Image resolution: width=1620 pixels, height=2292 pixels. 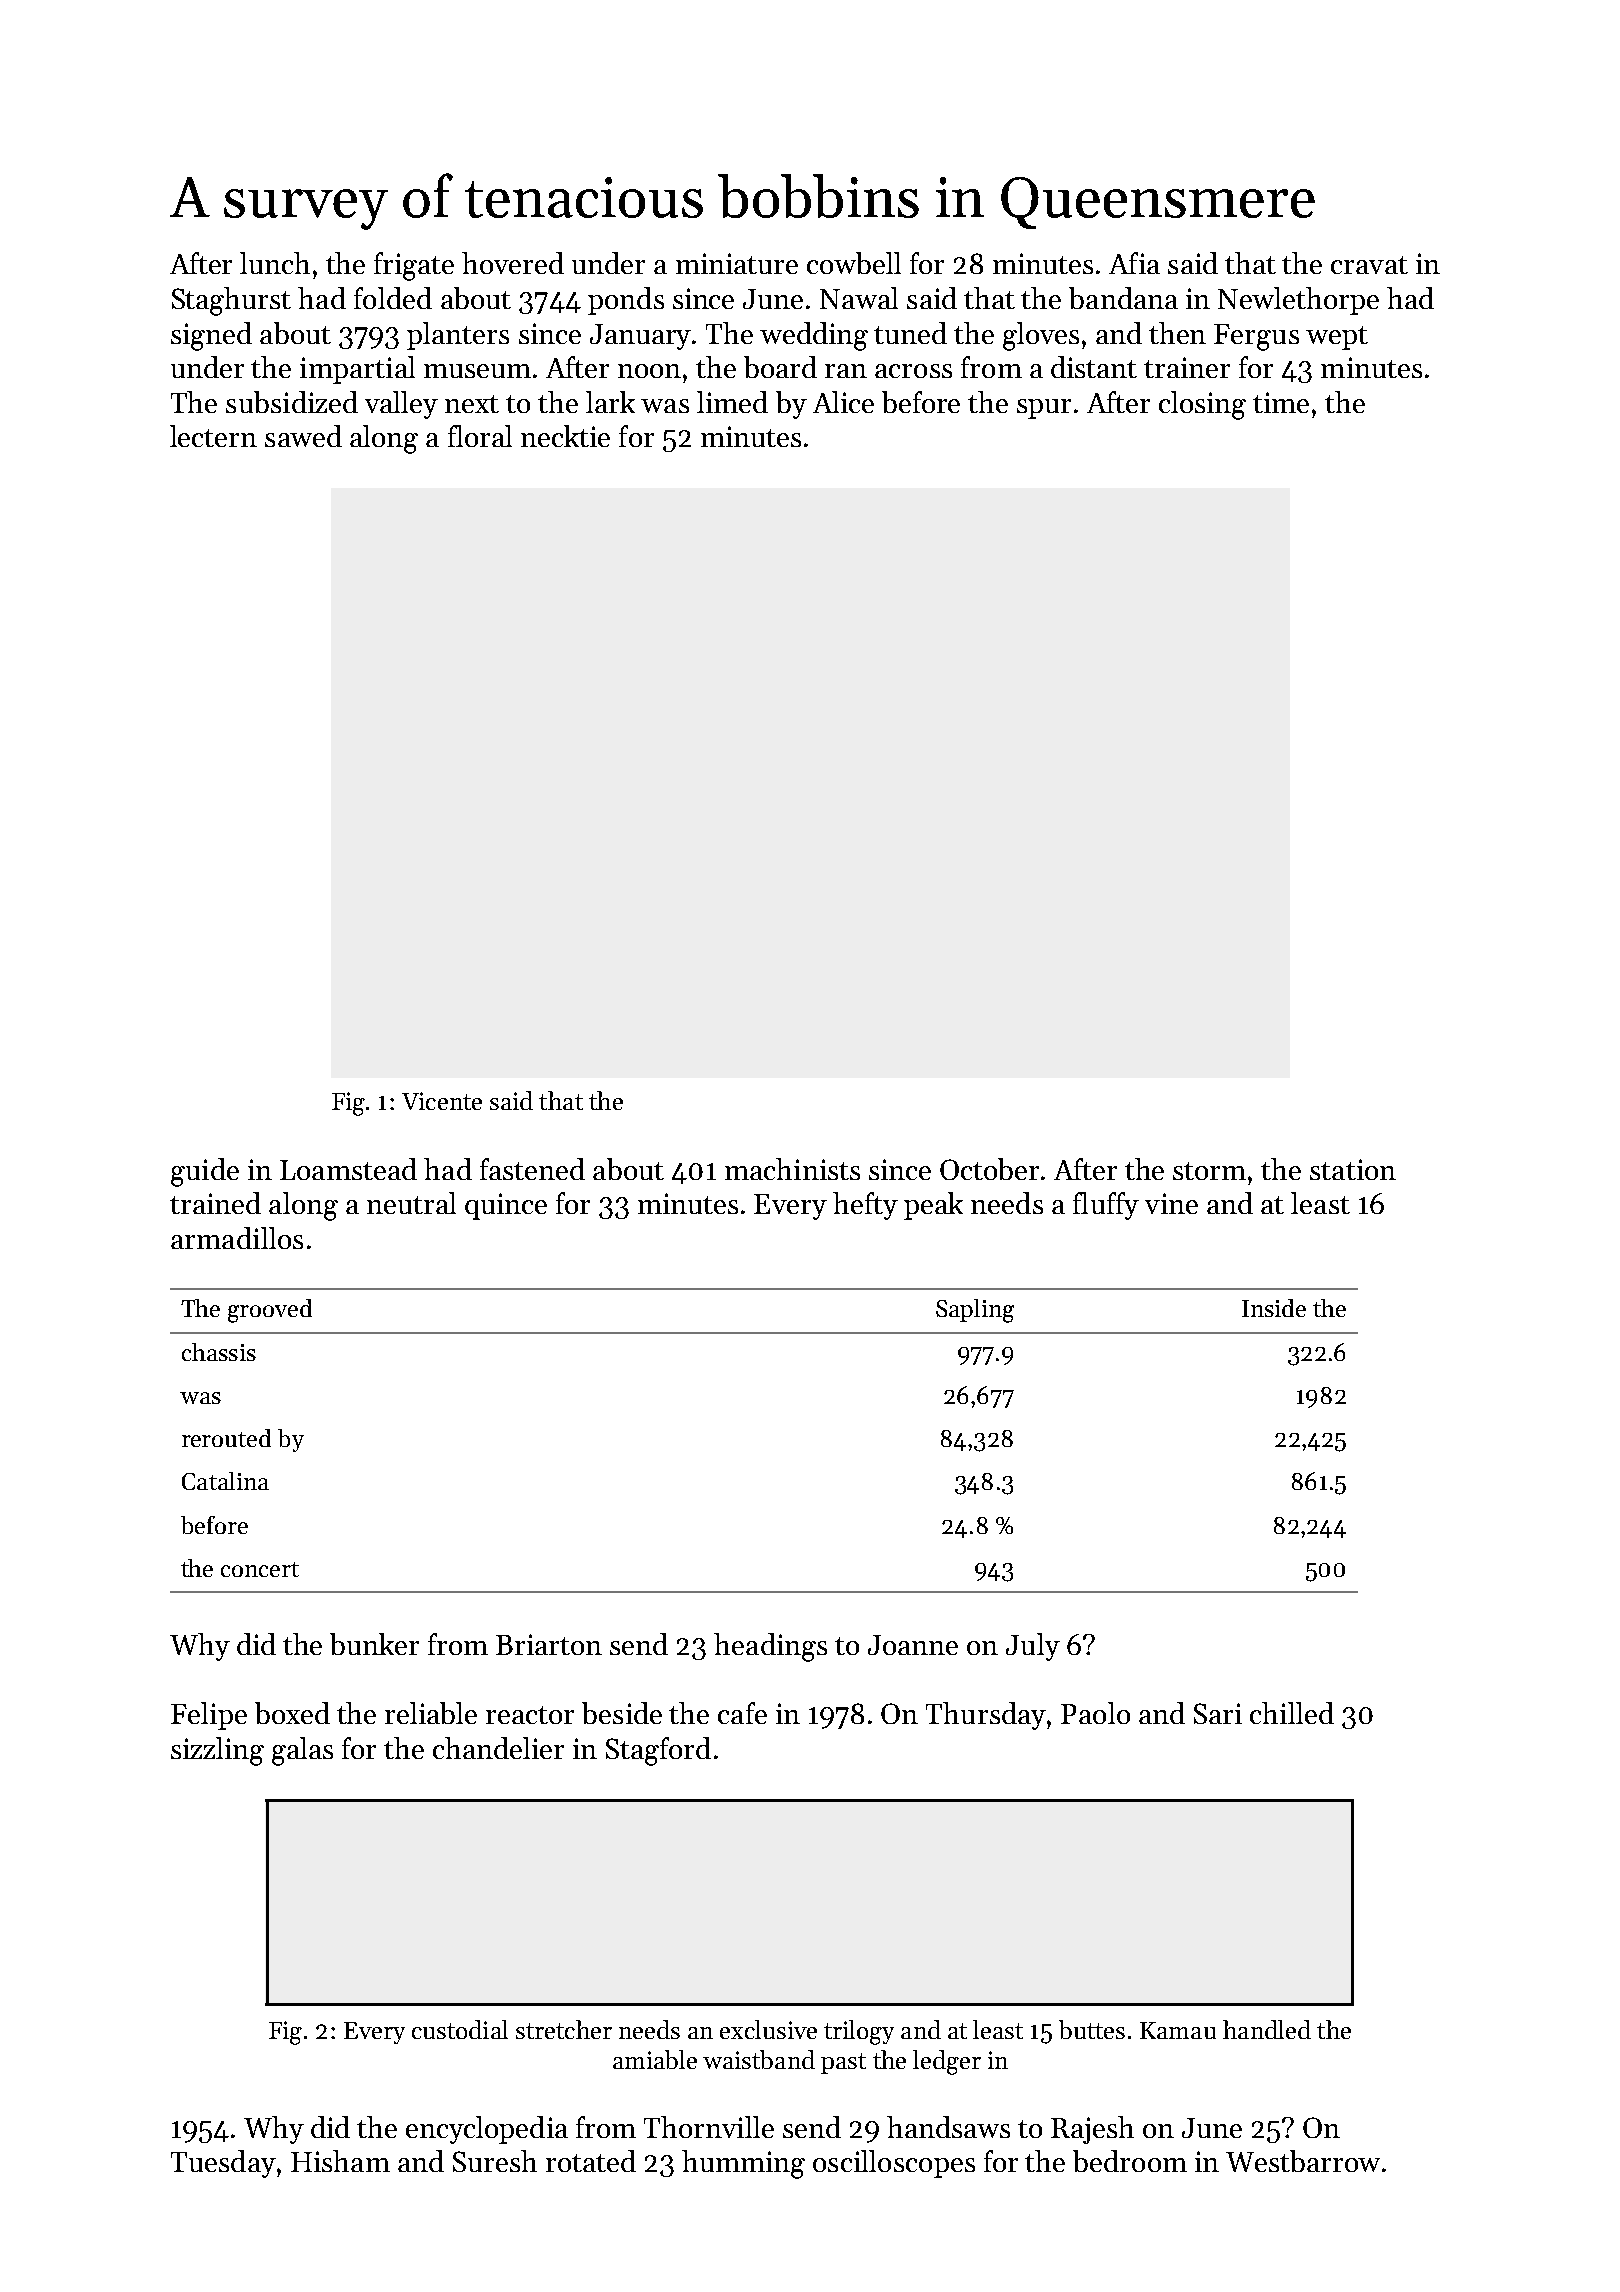 What do you see at coordinates (205, 1172) in the document?
I see `guide` at bounding box center [205, 1172].
